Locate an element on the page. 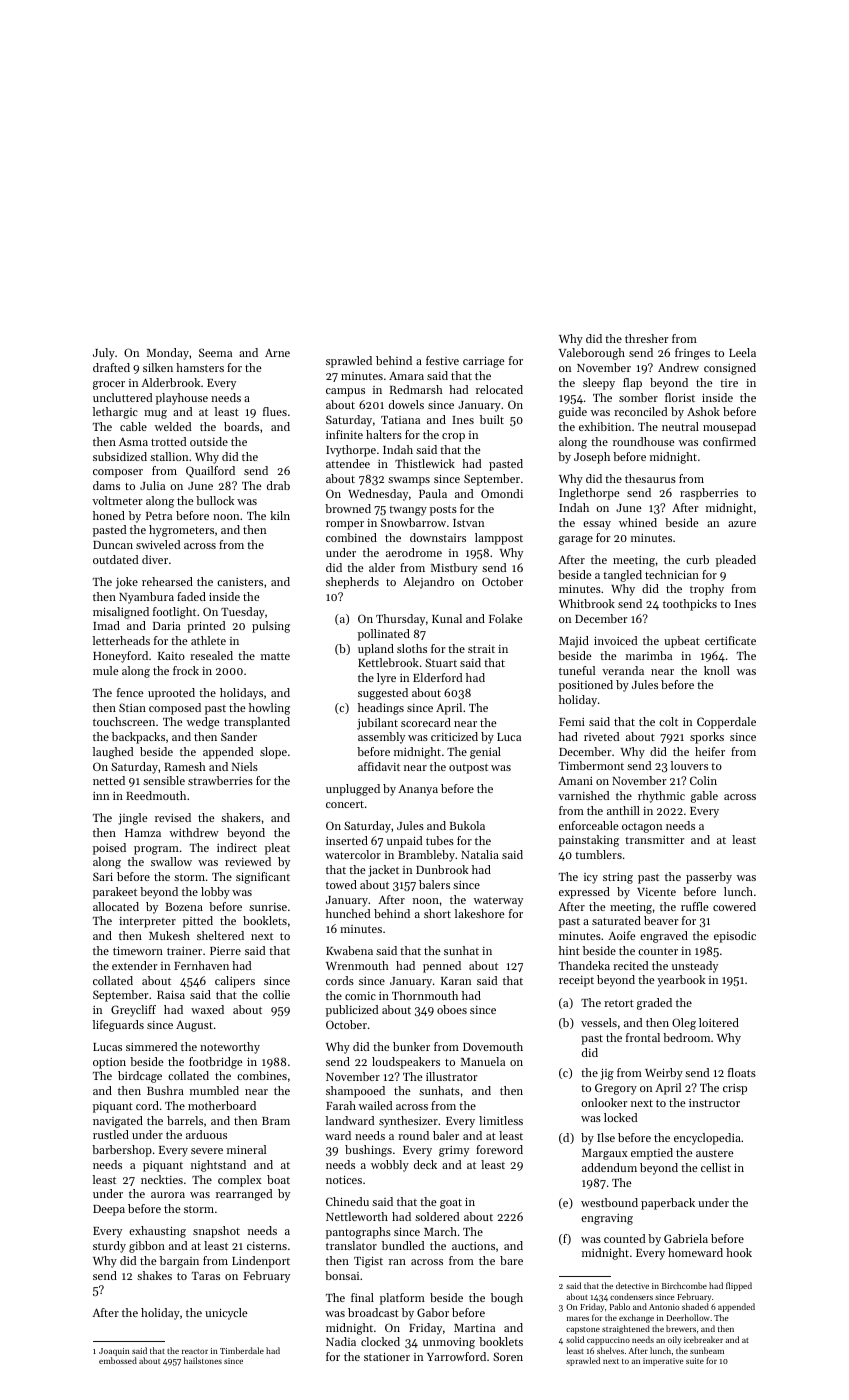  stationer is located at coordinates (387, 1357).
